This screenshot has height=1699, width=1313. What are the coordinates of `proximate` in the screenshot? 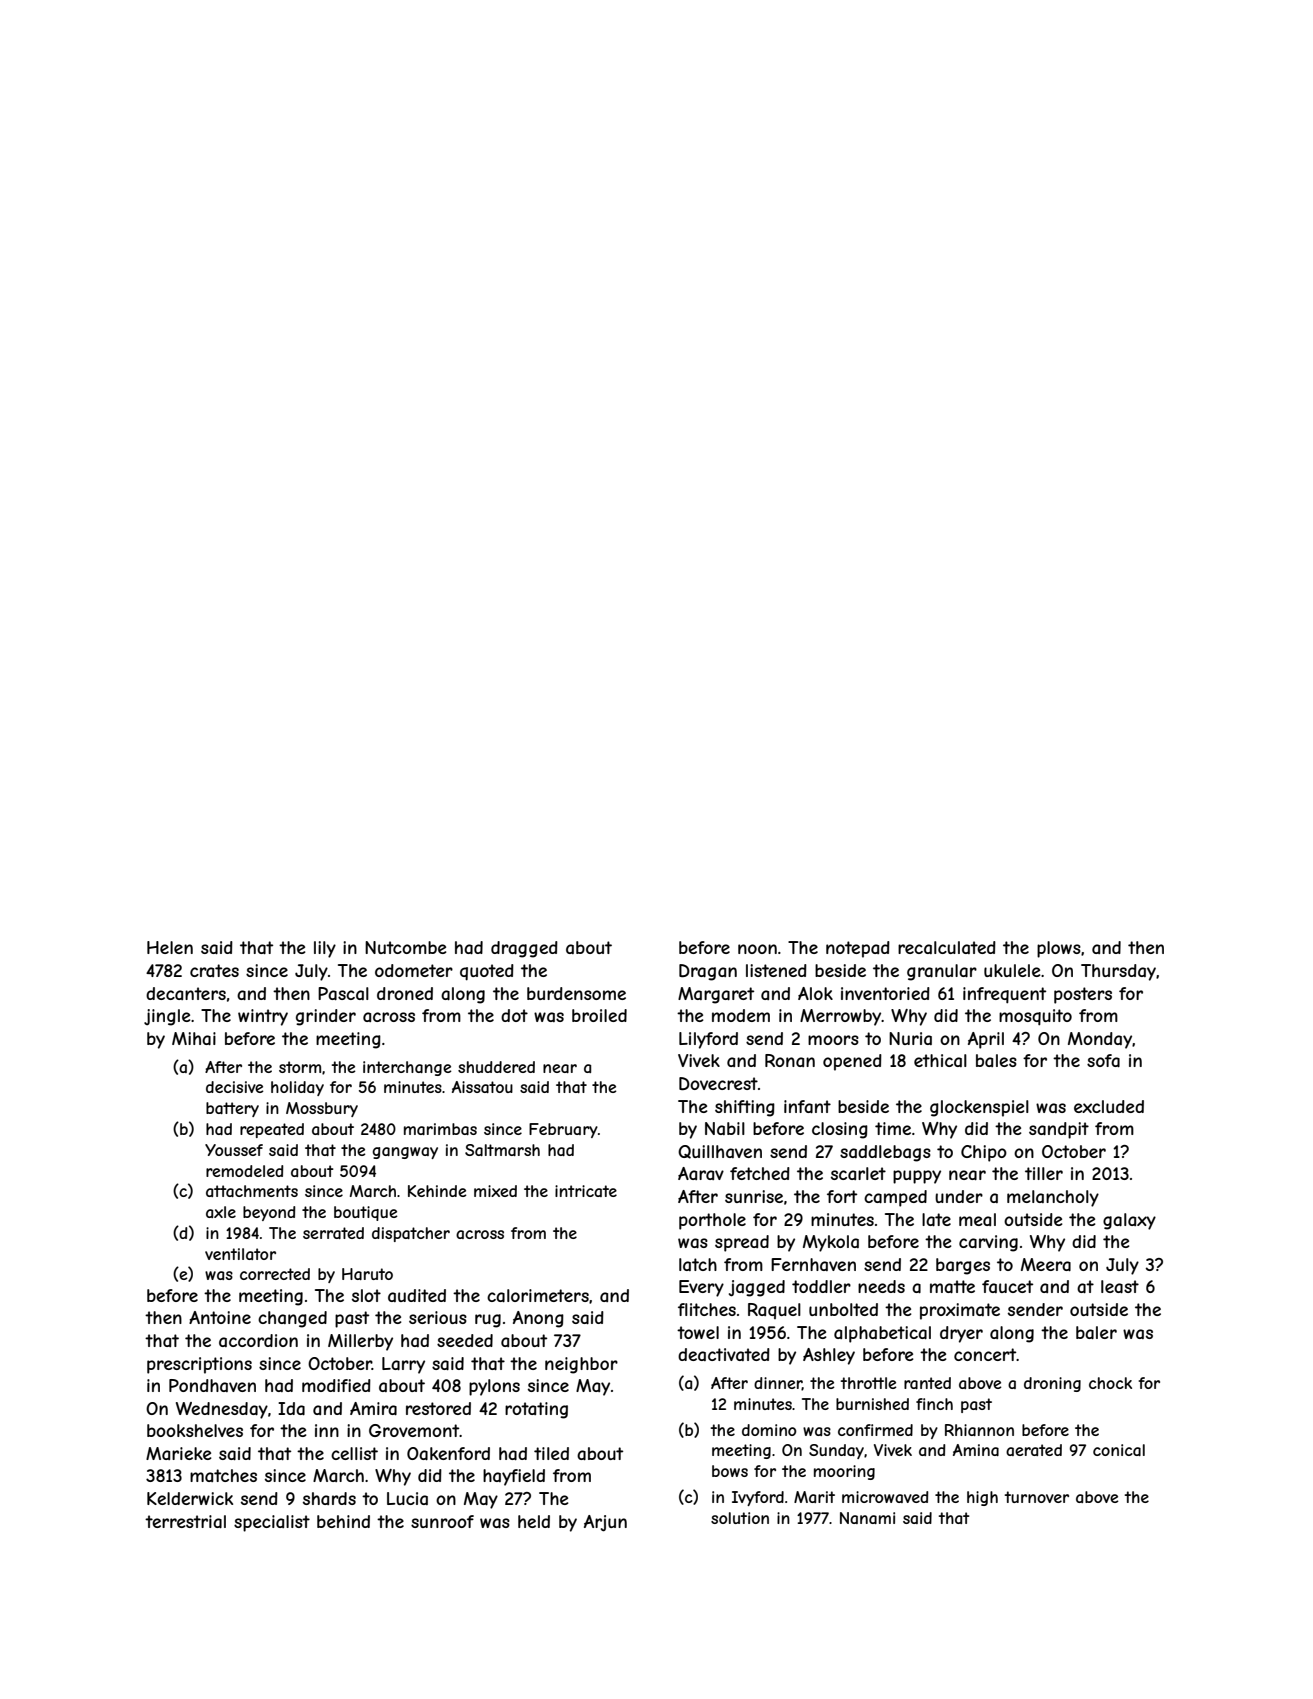 It's located at (960, 1311).
